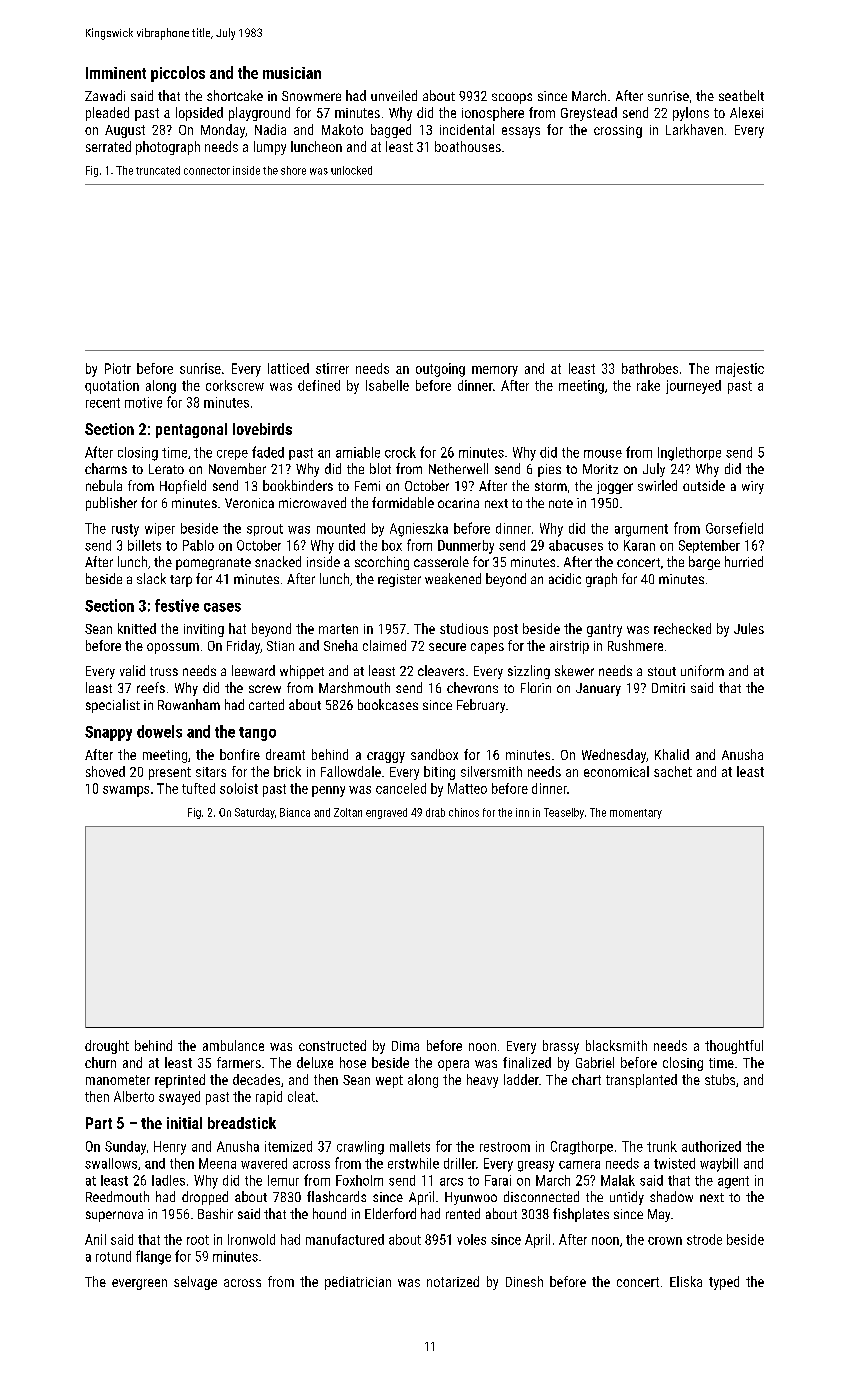 This screenshot has height=1400, width=849. What do you see at coordinates (104, 485) in the screenshot?
I see `nebula` at bounding box center [104, 485].
